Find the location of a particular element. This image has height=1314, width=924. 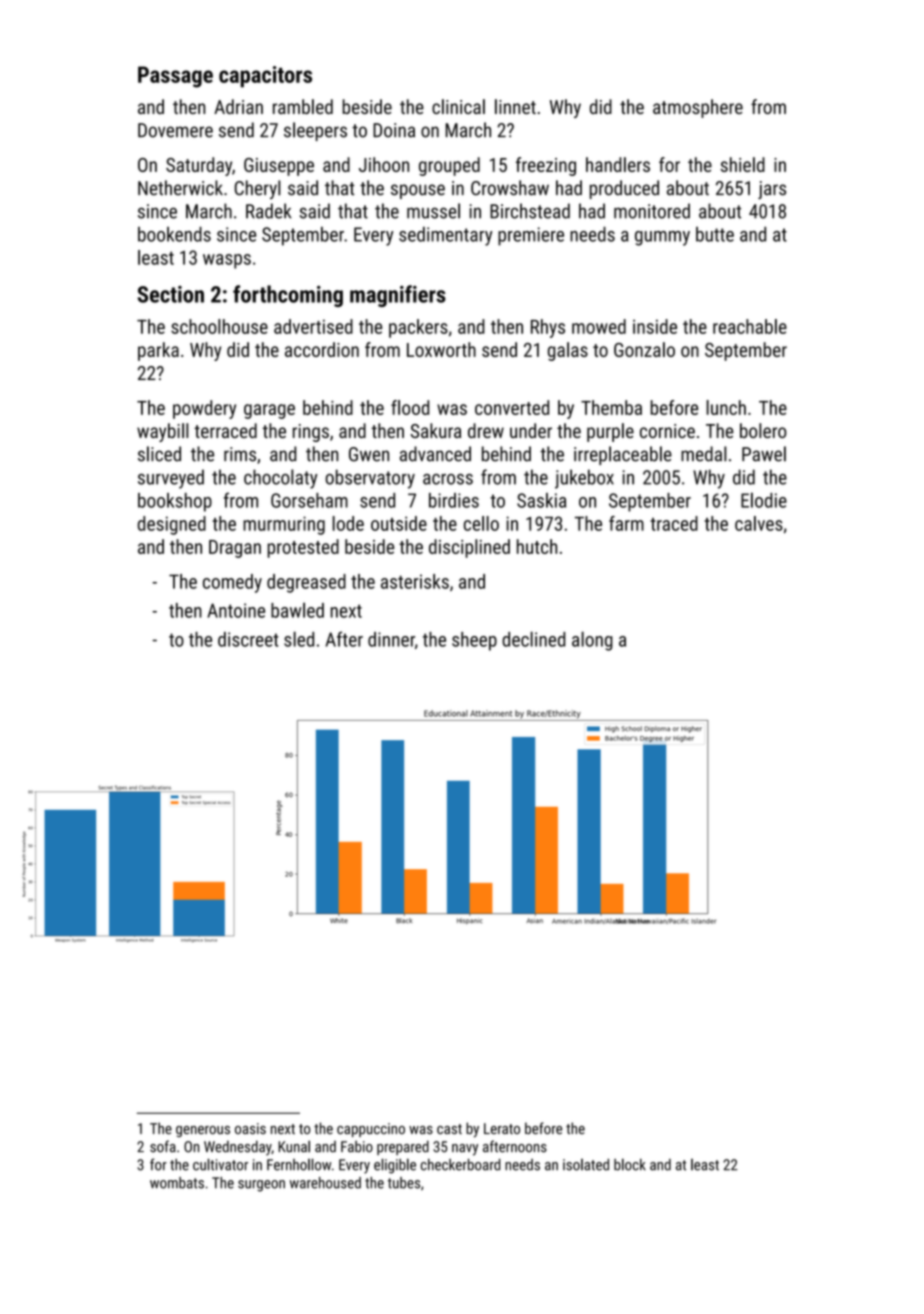

rambled is located at coordinates (303, 106).
